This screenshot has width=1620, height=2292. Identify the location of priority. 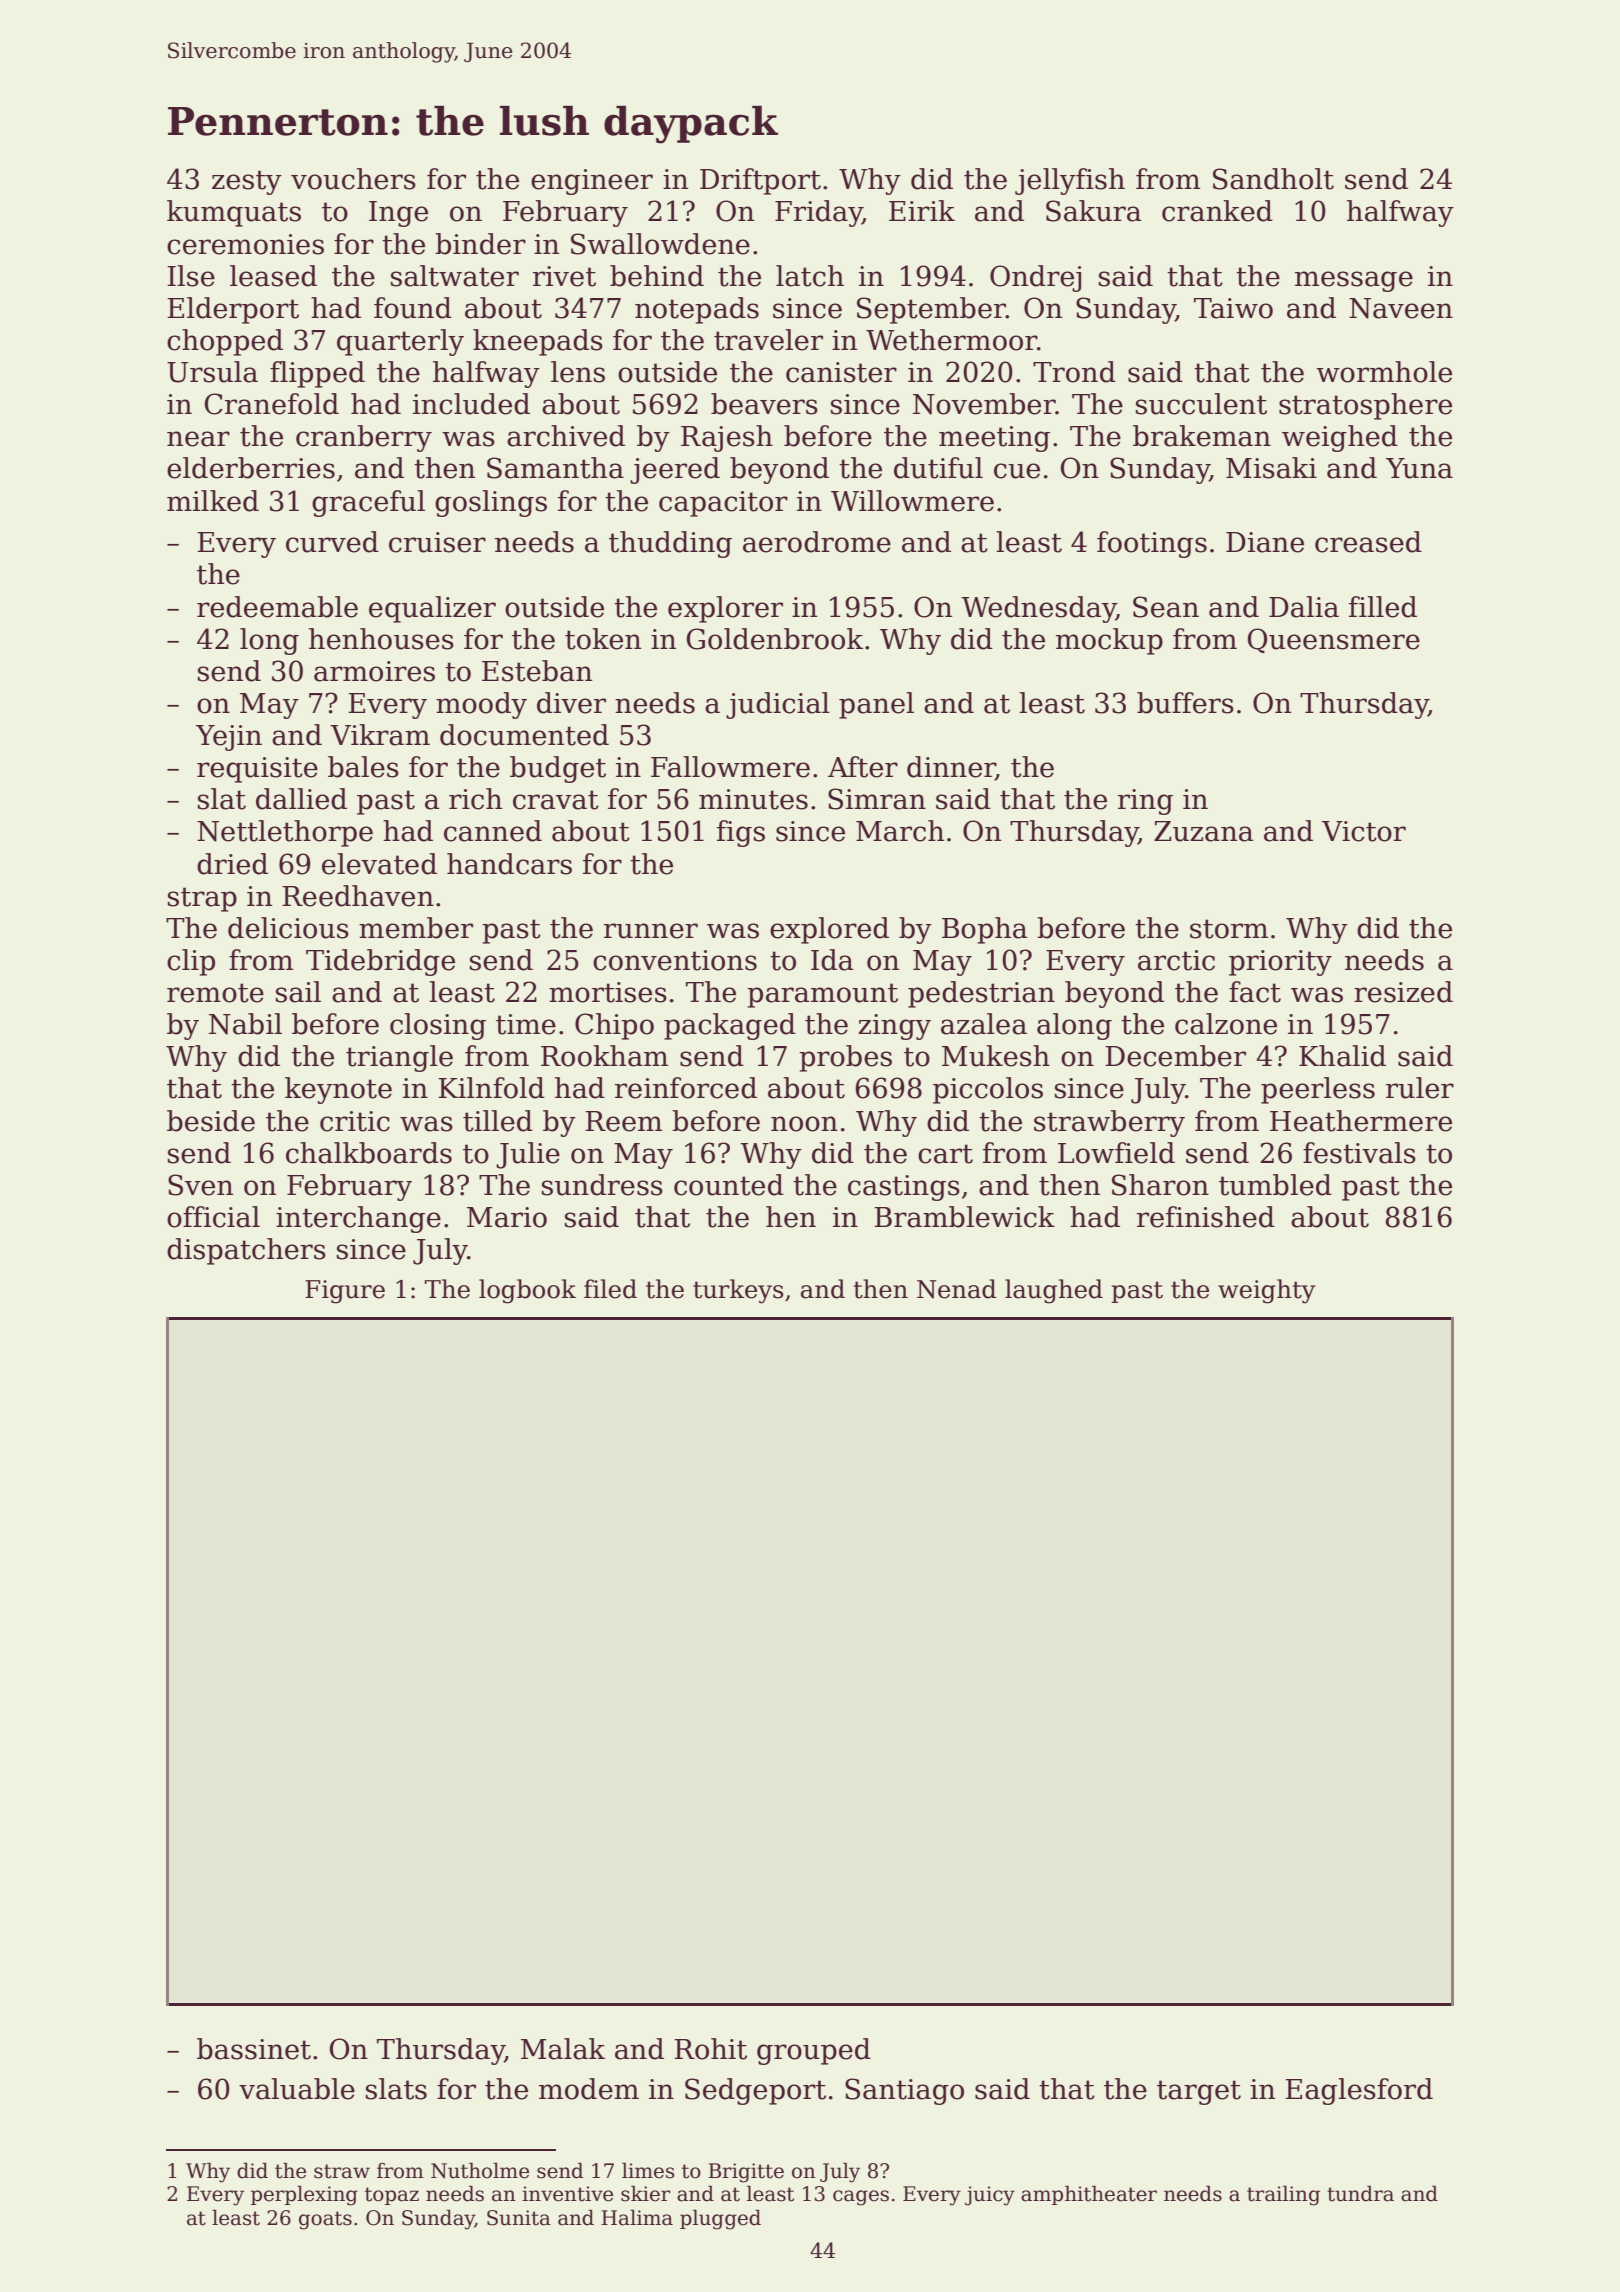
(1280, 963).
